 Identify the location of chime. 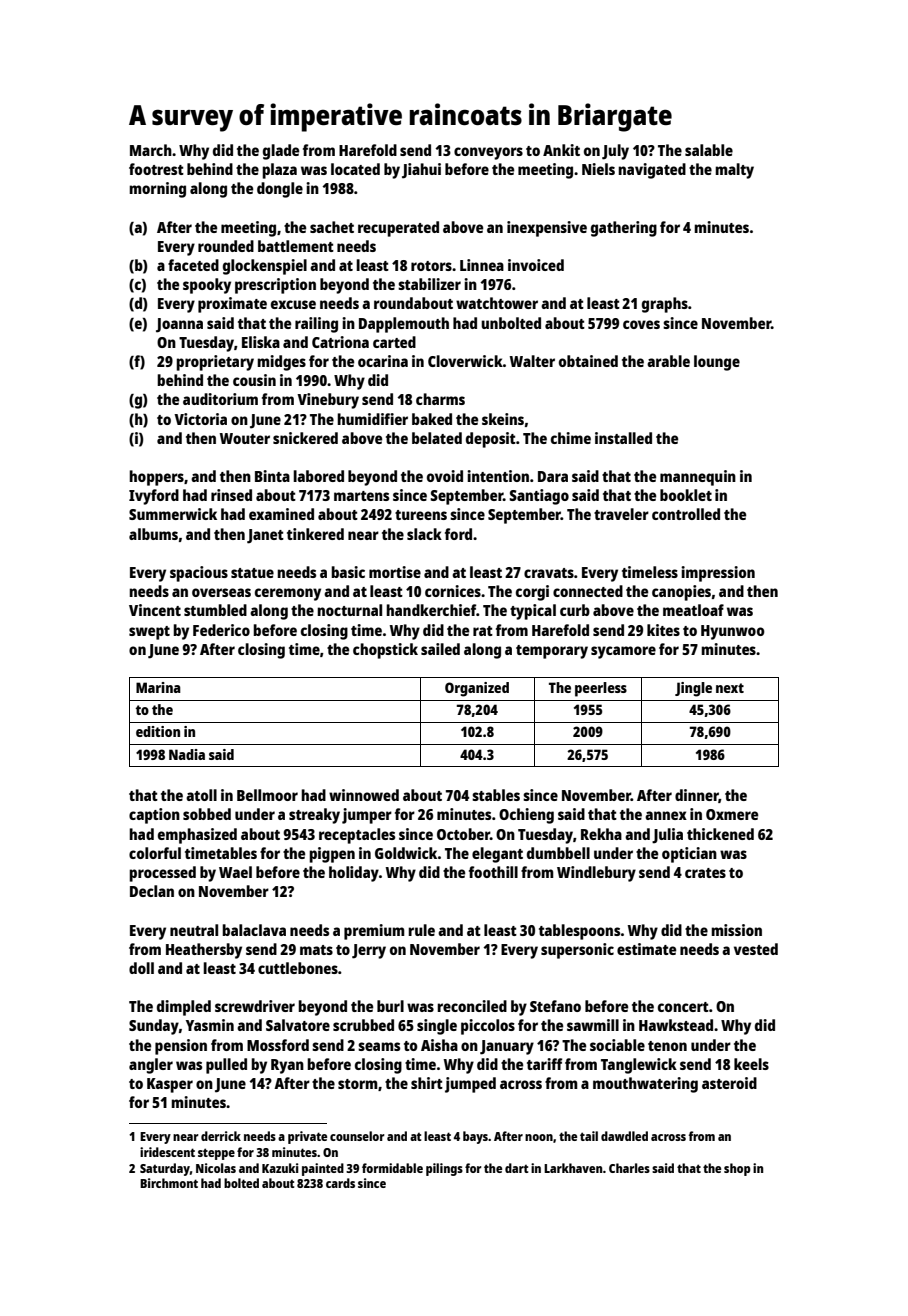
(571, 438).
